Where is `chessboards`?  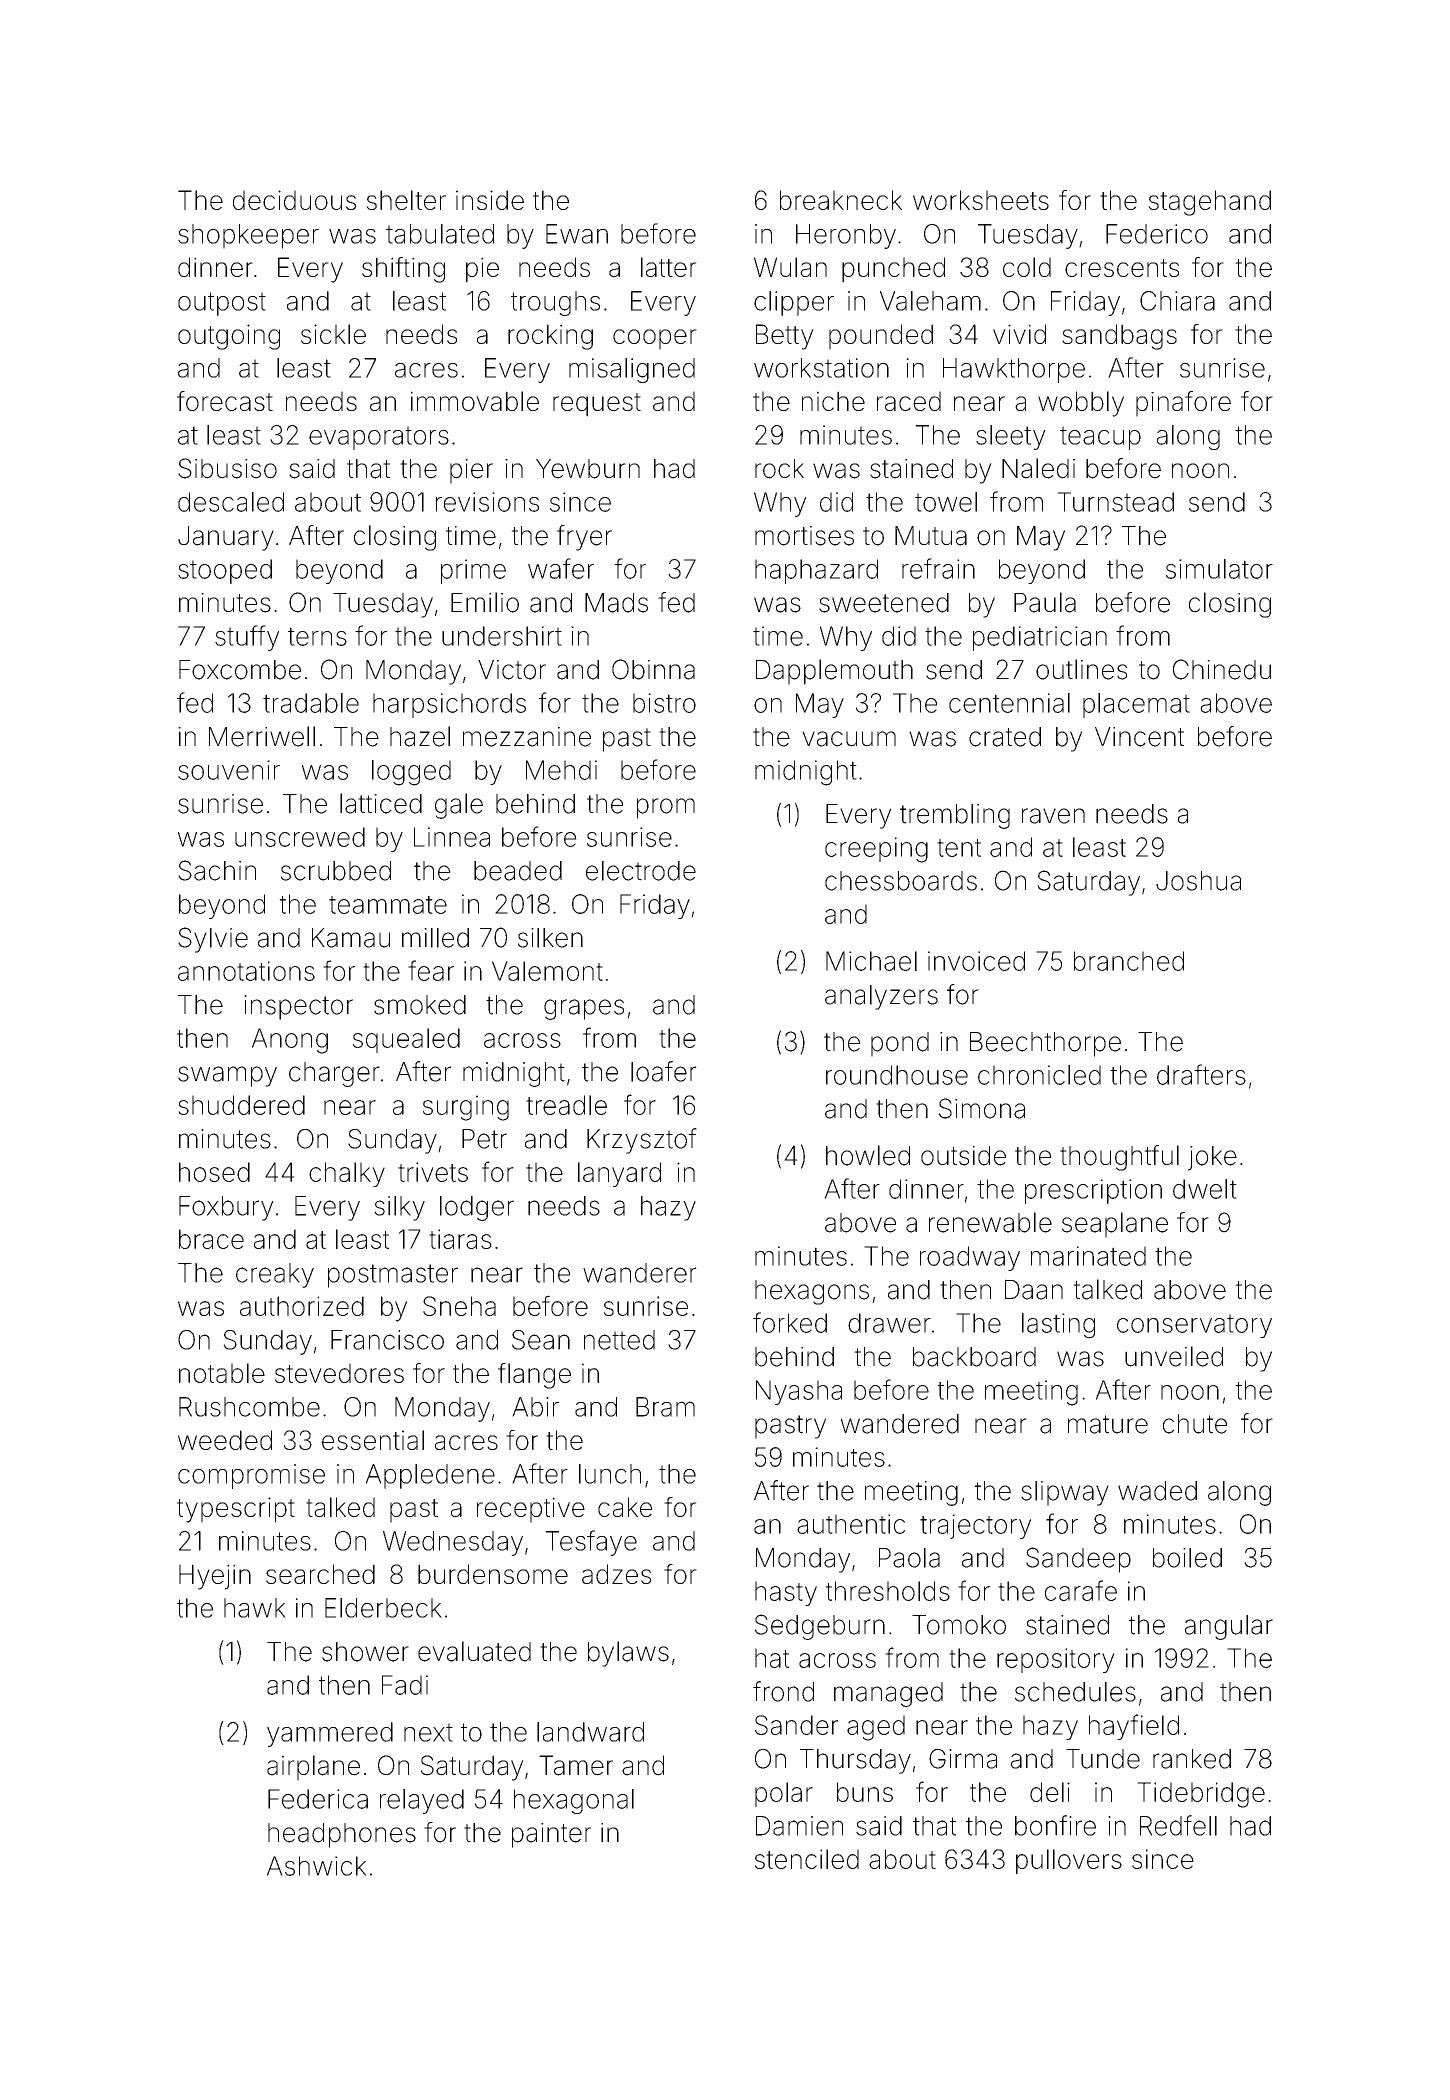
chessboards is located at coordinates (901, 881).
